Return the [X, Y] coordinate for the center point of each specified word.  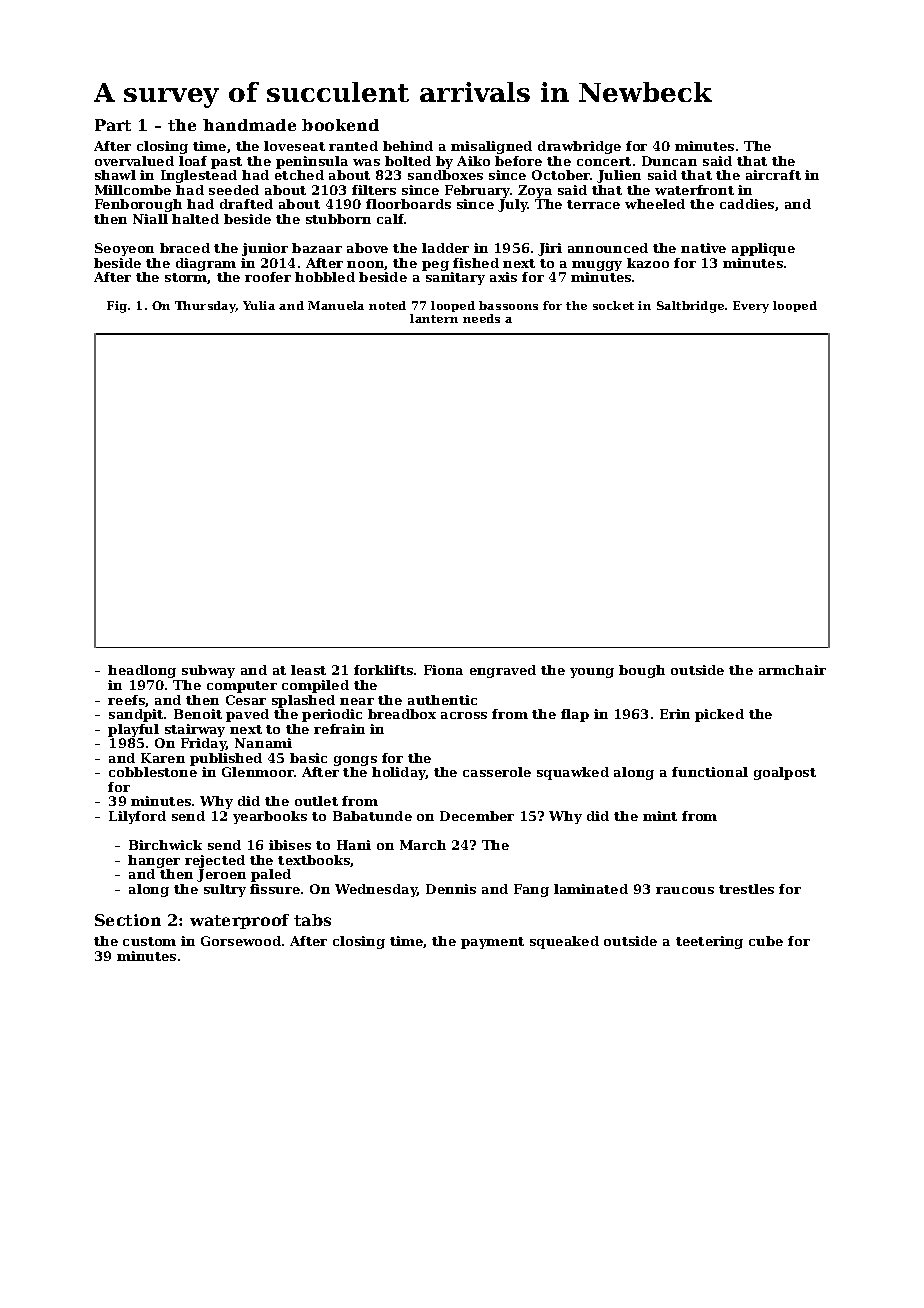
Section [128, 920]
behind [408, 146]
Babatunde [372, 816]
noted [387, 305]
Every [751, 307]
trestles [746, 889]
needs [481, 318]
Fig [117, 307]
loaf [193, 161]
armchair [792, 670]
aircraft [773, 175]
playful [133, 730]
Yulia [259, 305]
